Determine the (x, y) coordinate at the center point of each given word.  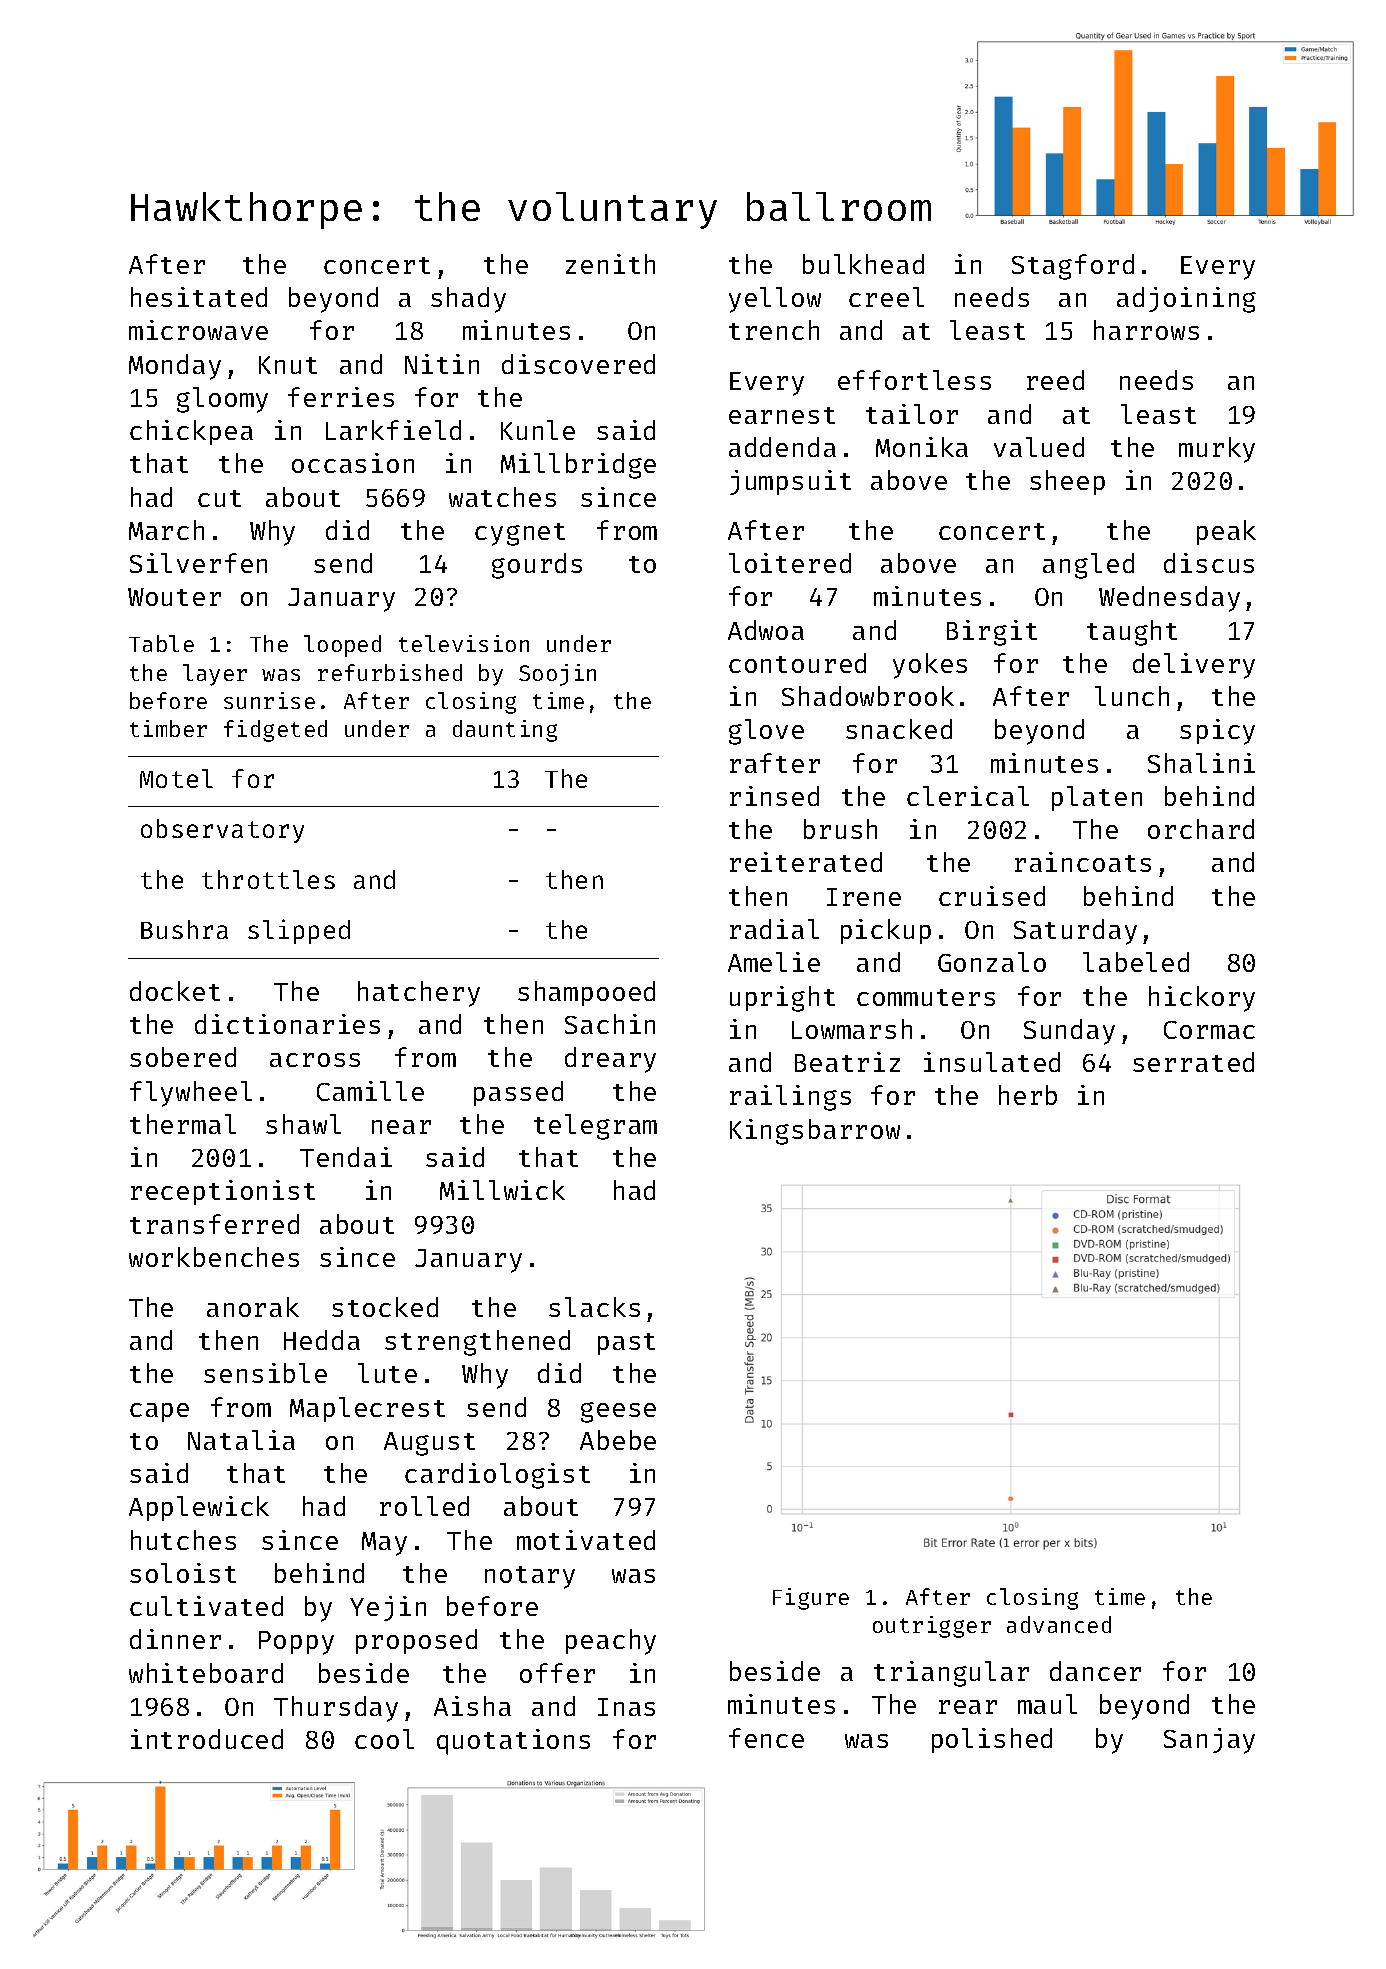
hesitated (199, 297)
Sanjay (1209, 1741)
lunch (1132, 696)
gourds (537, 566)
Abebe (618, 1440)
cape (159, 1412)
